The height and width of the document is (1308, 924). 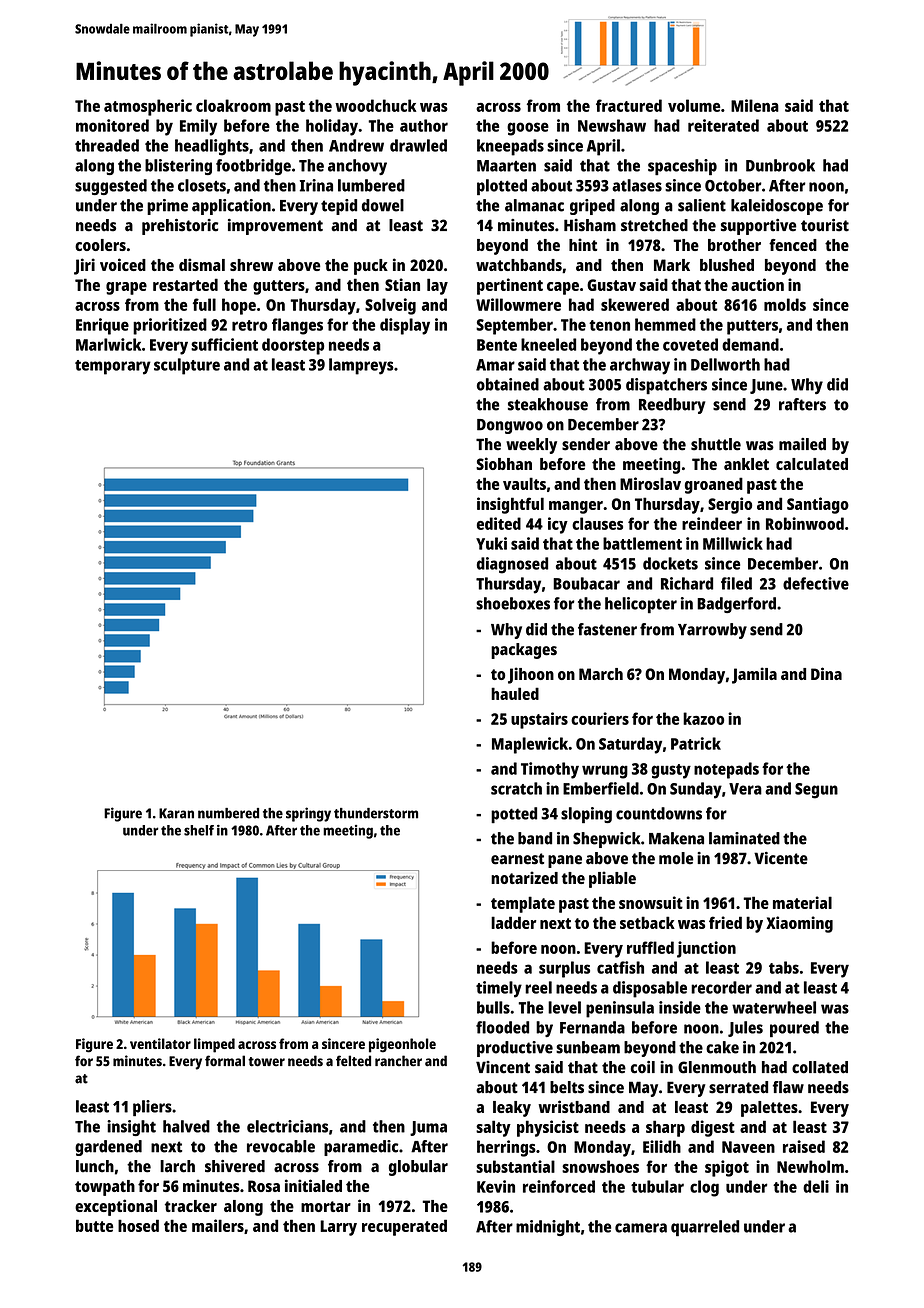 What do you see at coordinates (640, 366) in the document?
I see `archway` at bounding box center [640, 366].
